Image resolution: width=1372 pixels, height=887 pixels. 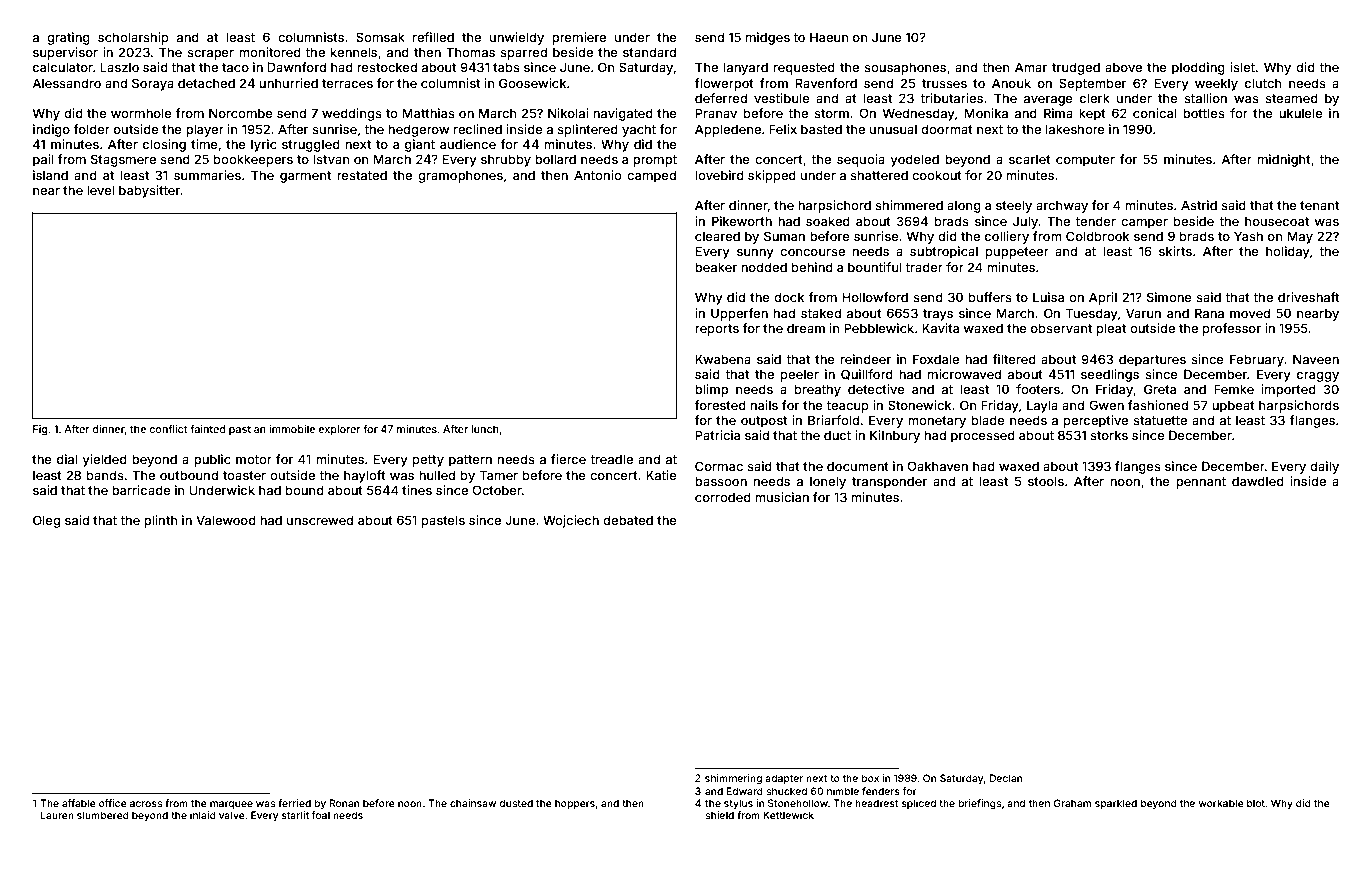 I want to click on Upperfen, so click(x=739, y=314).
